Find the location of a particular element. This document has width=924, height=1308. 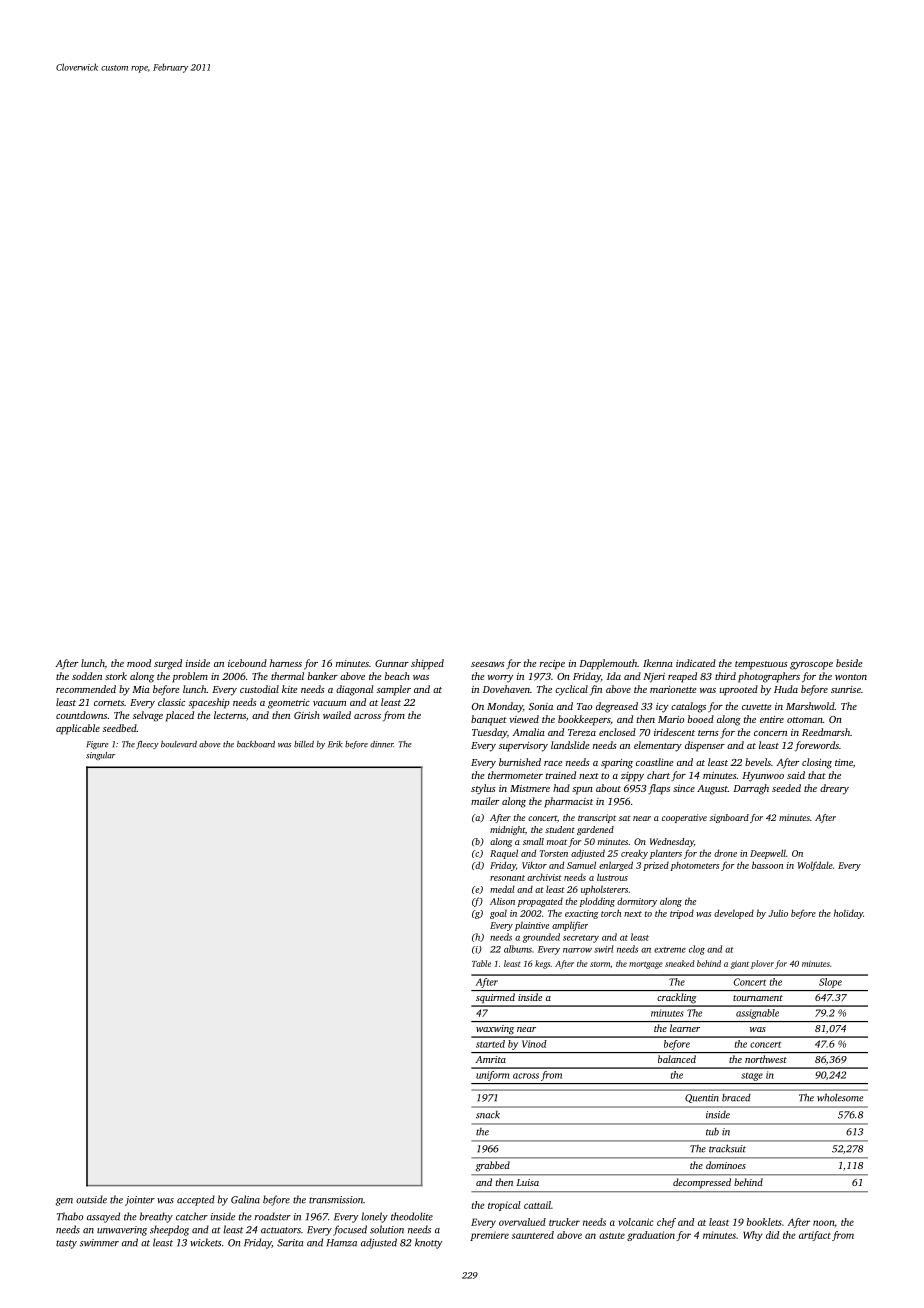

Table is located at coordinates (481, 963).
